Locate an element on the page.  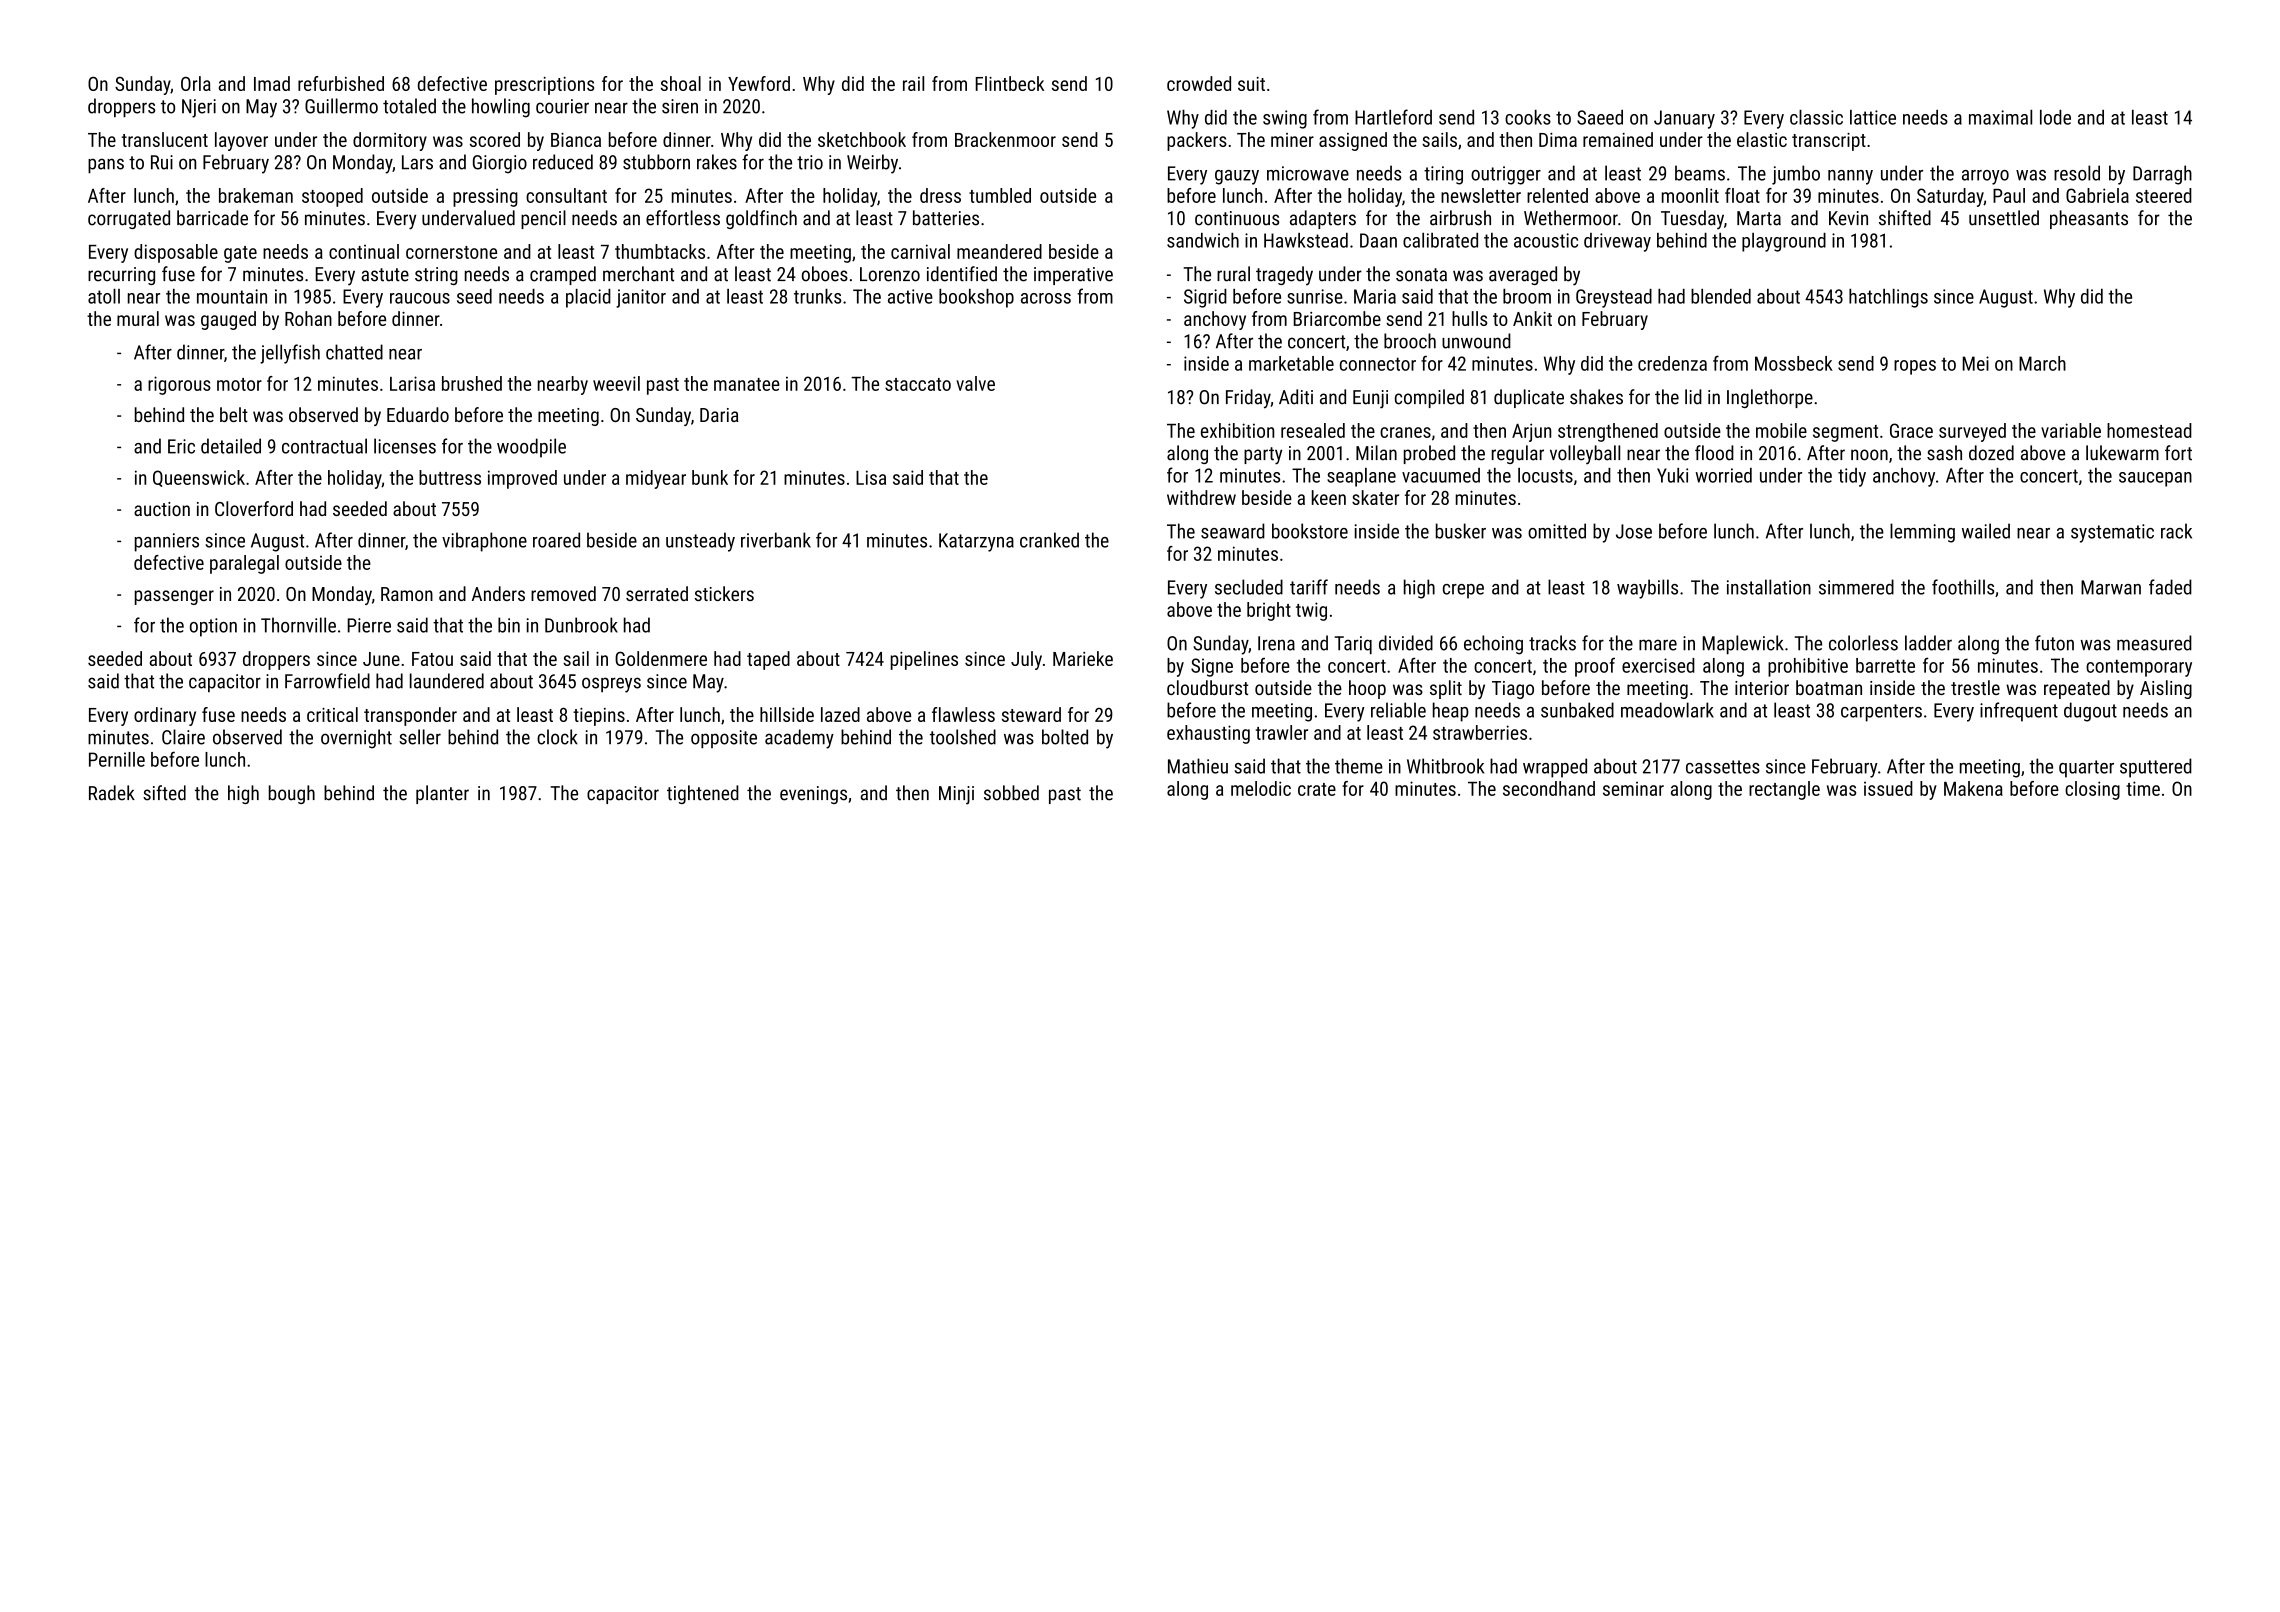
Orla is located at coordinates (196, 83).
